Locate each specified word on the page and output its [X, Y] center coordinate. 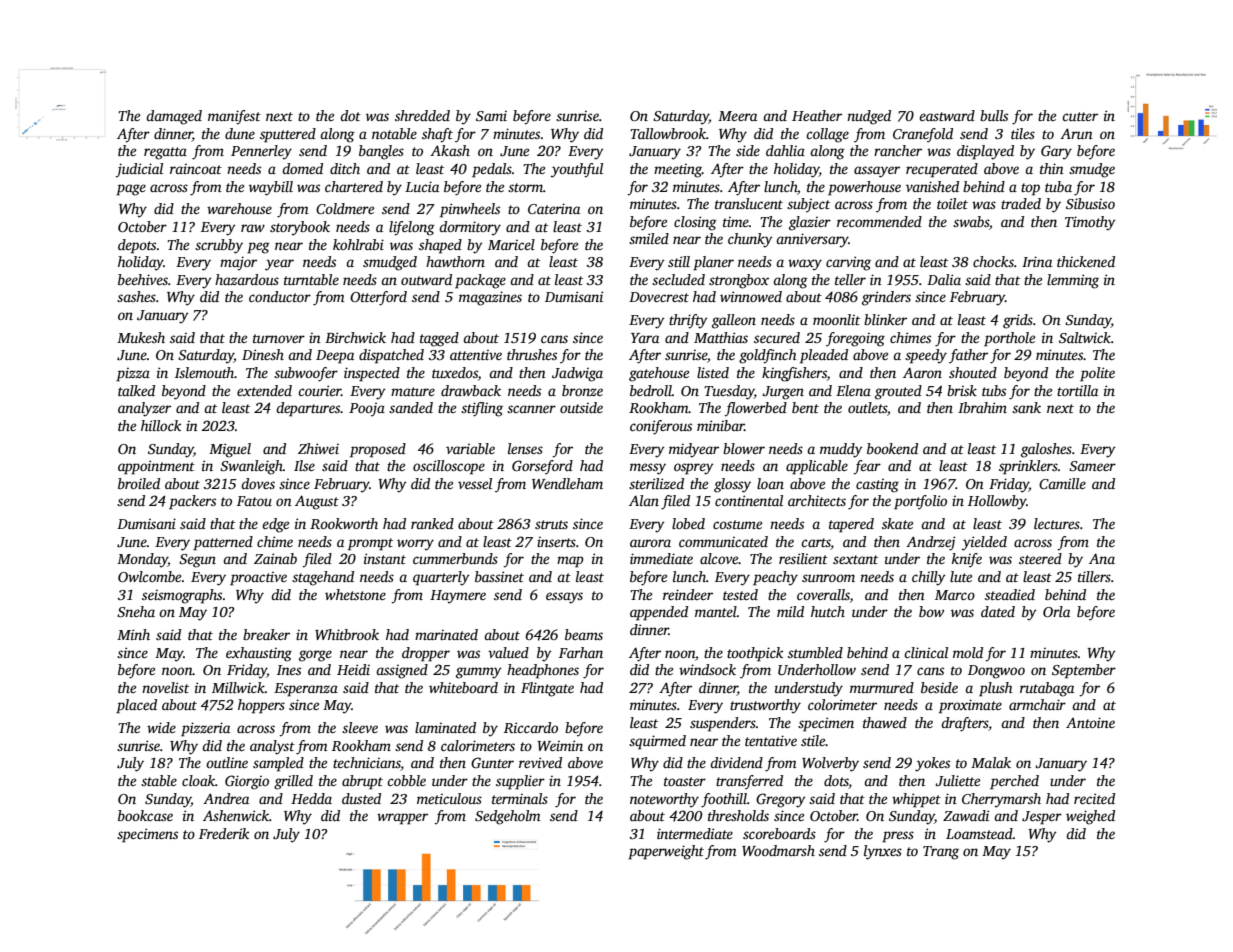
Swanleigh [251, 467]
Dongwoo [996, 672]
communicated [723, 541]
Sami [491, 116]
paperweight [666, 852]
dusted [361, 798]
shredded [422, 115]
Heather [817, 115]
